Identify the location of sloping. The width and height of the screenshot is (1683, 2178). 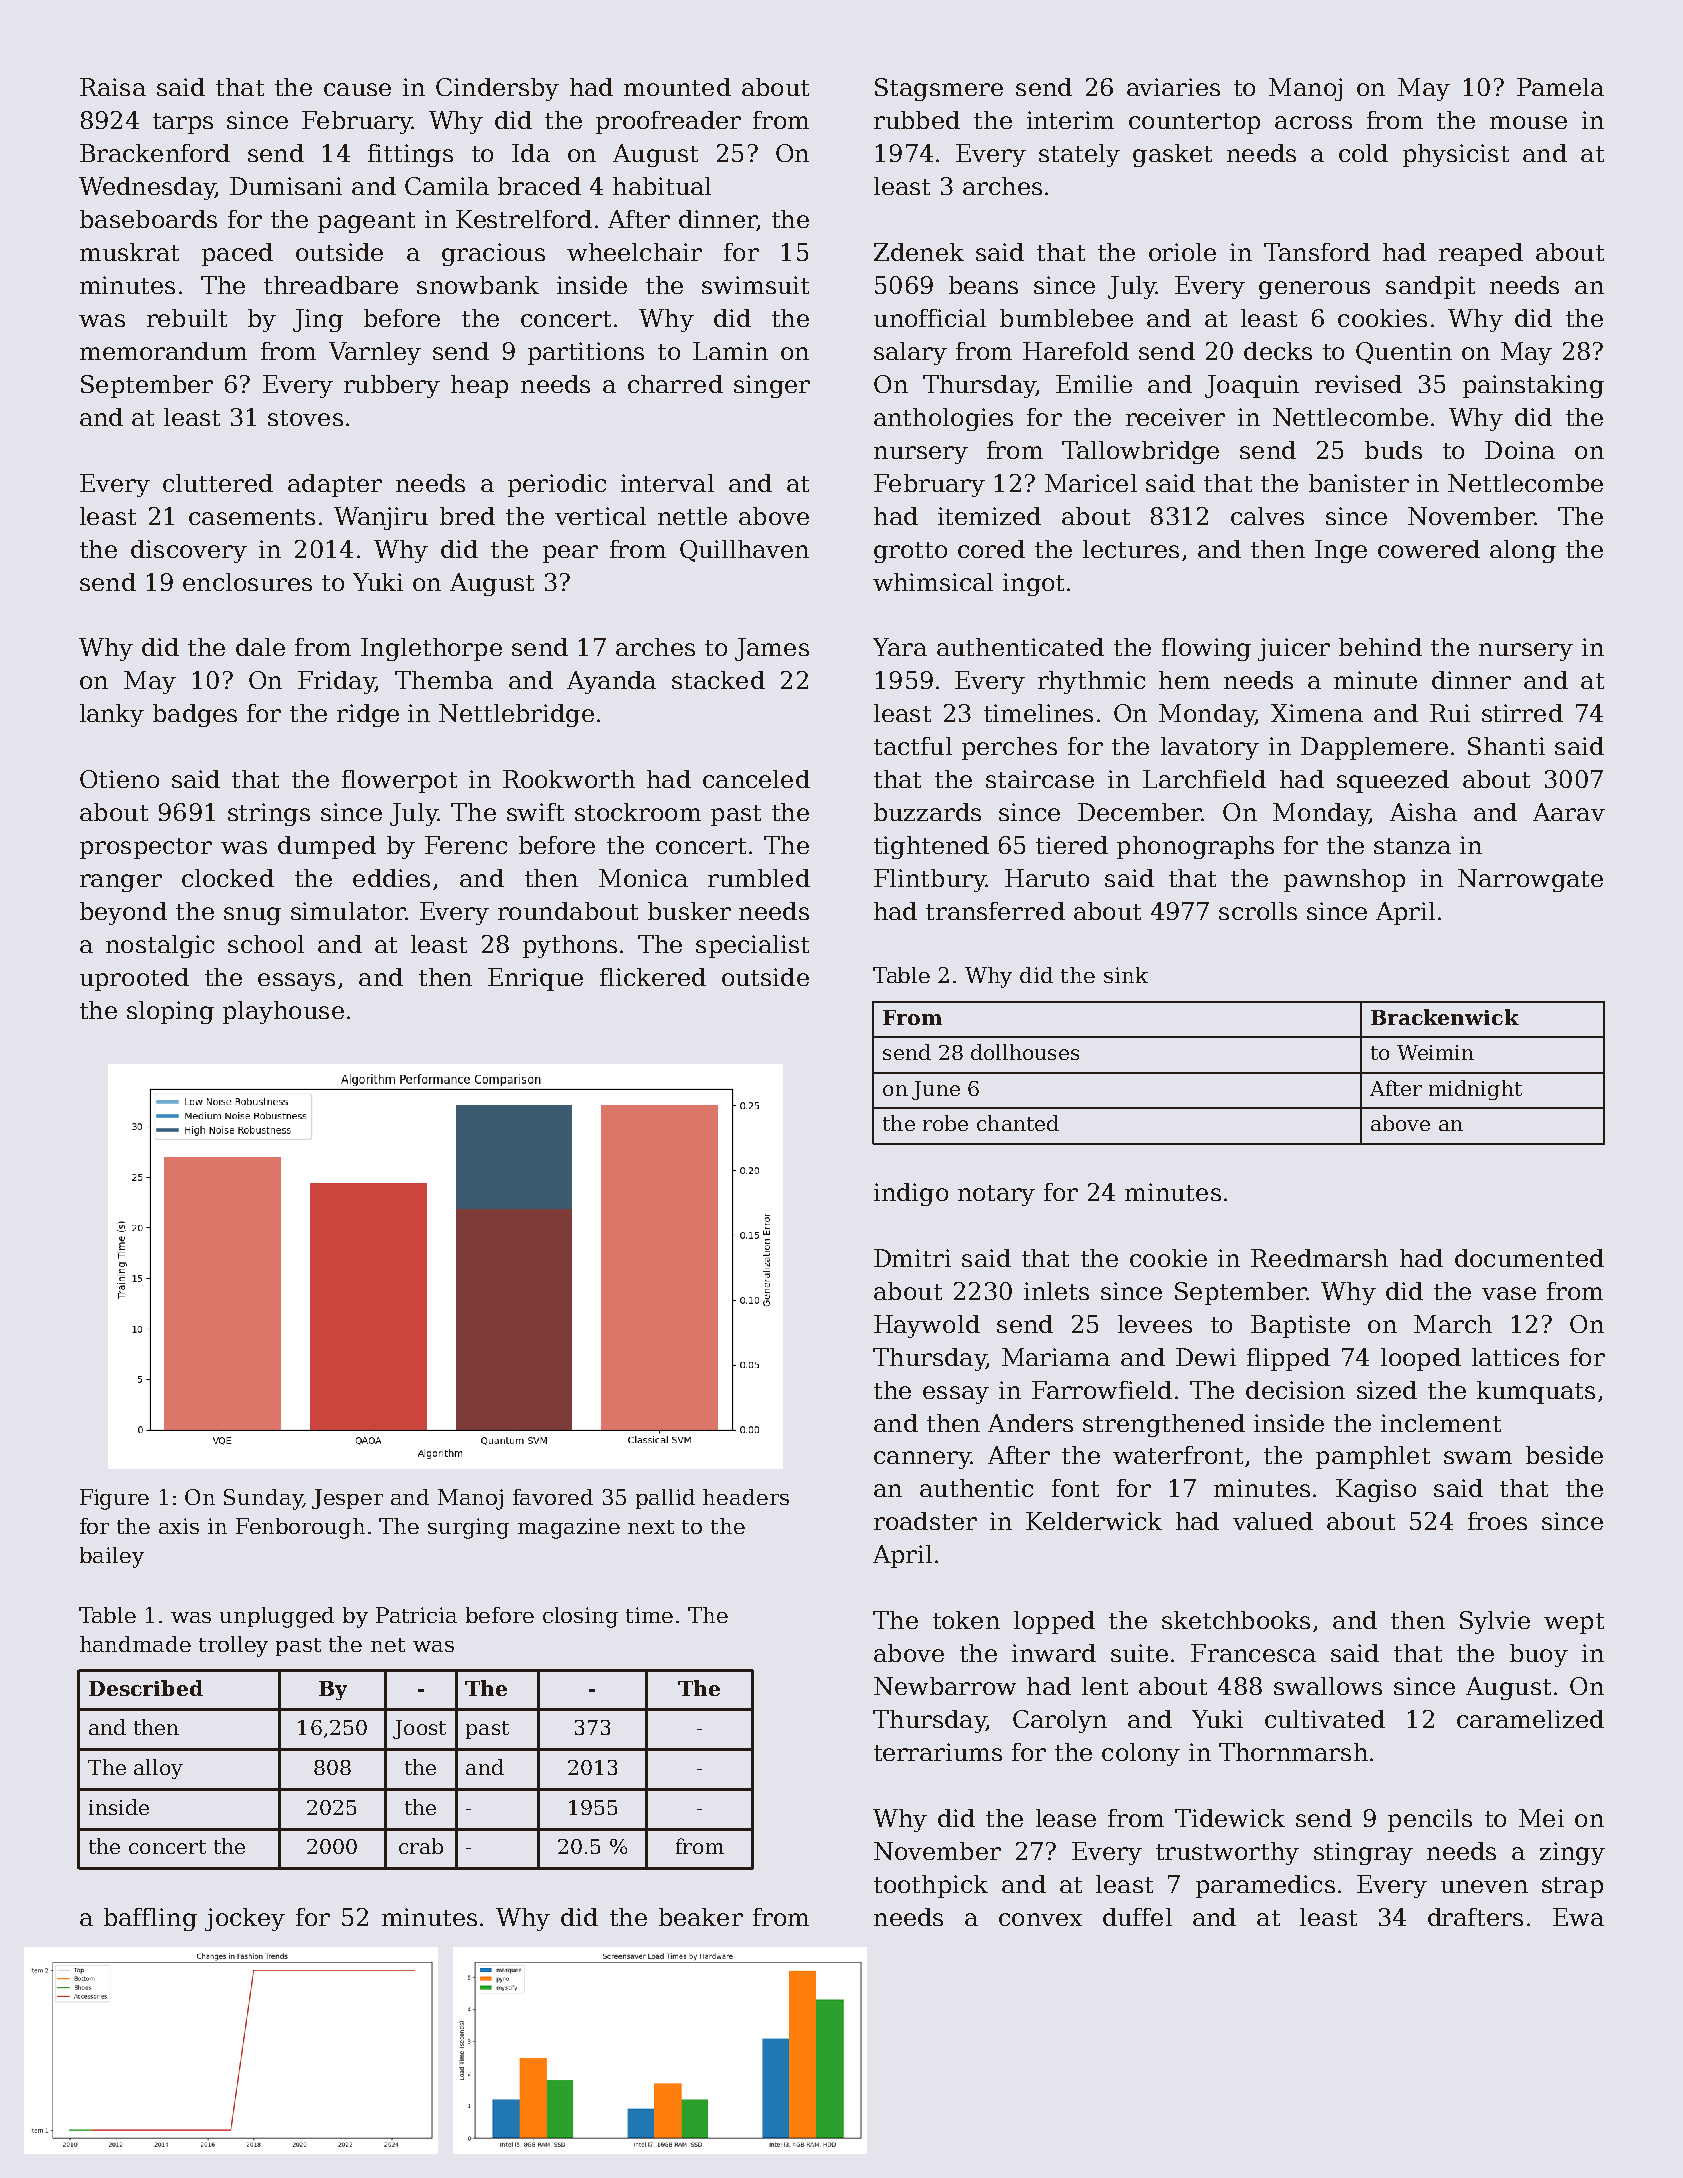
(170, 1012).
